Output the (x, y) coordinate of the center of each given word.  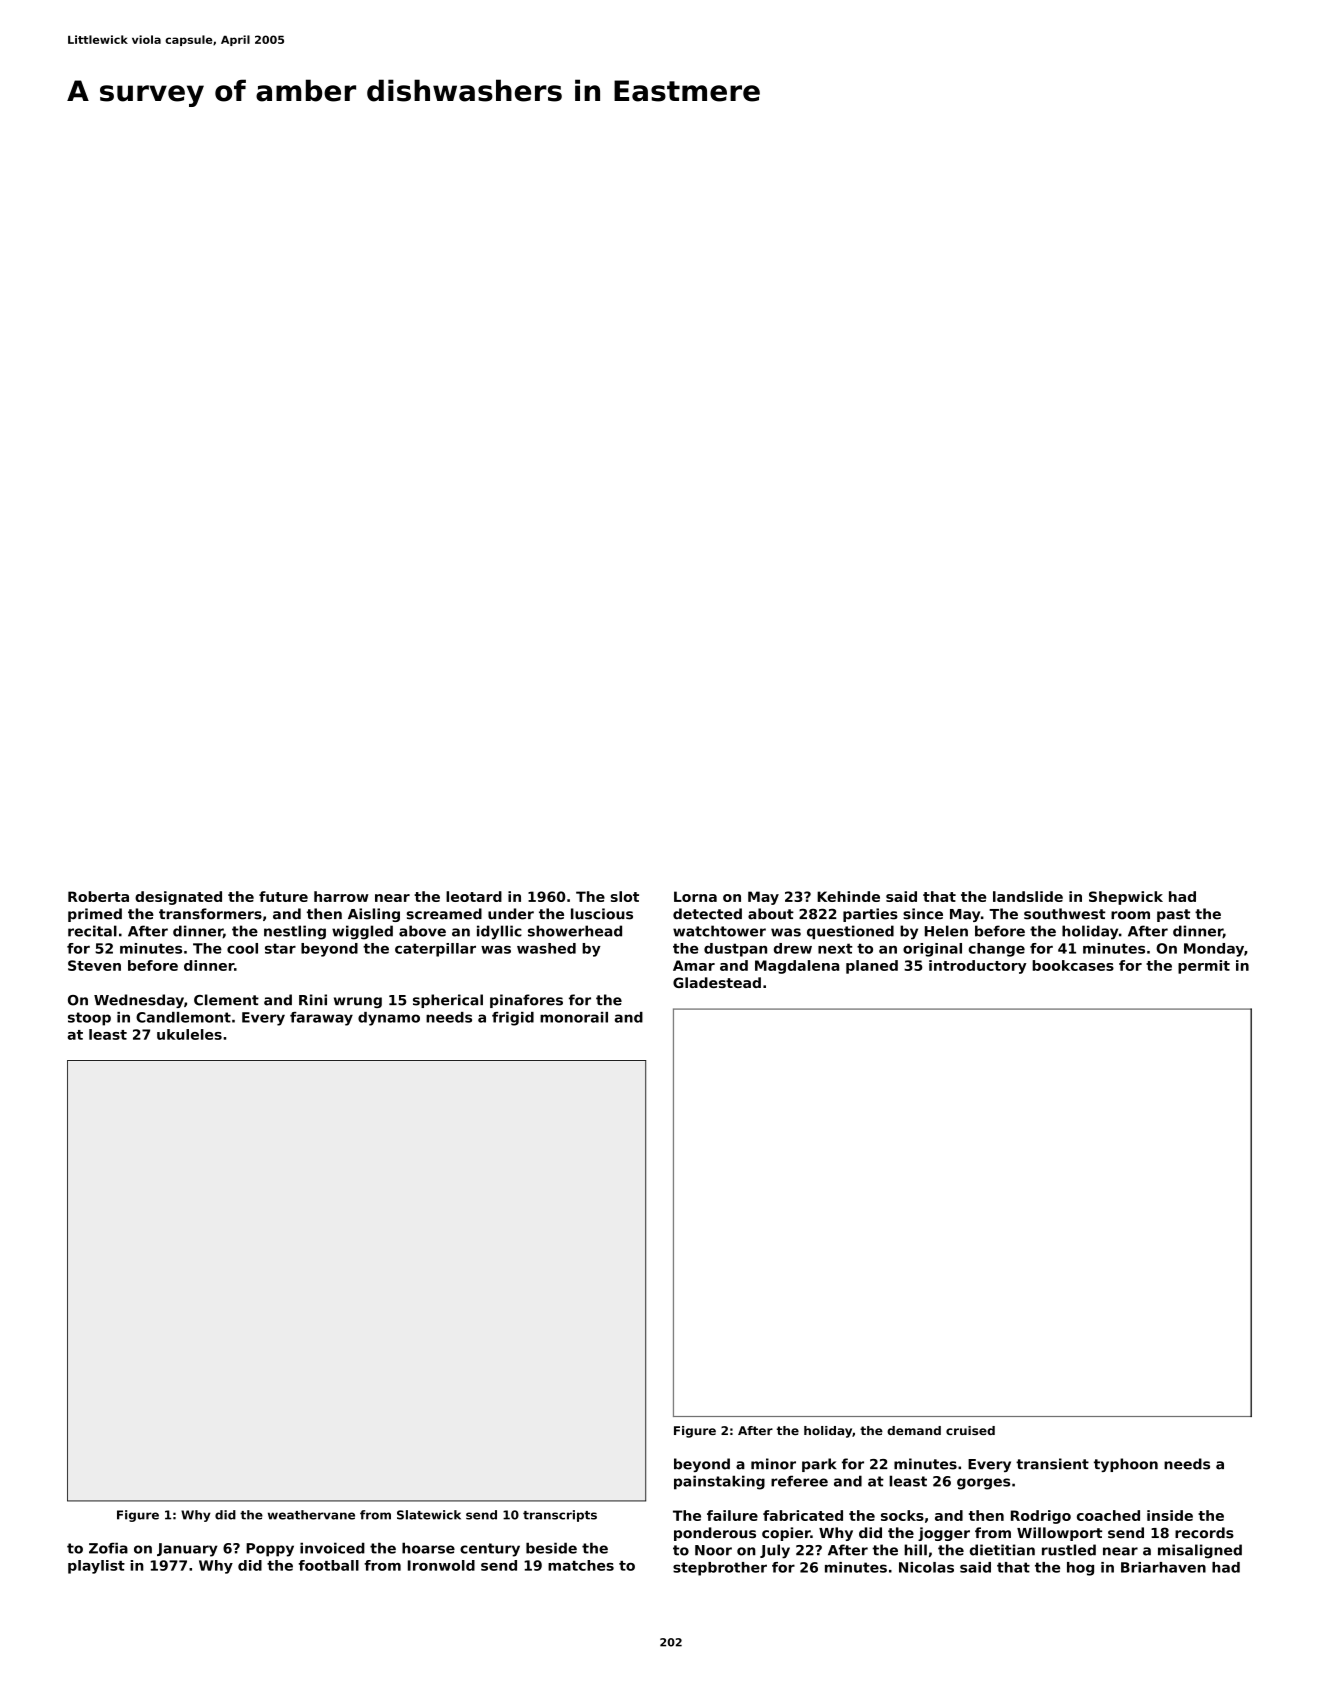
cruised (970, 1430)
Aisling (374, 915)
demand (914, 1430)
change (996, 950)
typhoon (1126, 1465)
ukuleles (189, 1034)
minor (773, 1464)
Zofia (108, 1548)
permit (1204, 967)
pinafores (526, 1001)
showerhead (575, 931)
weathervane (311, 1515)
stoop (89, 1019)
